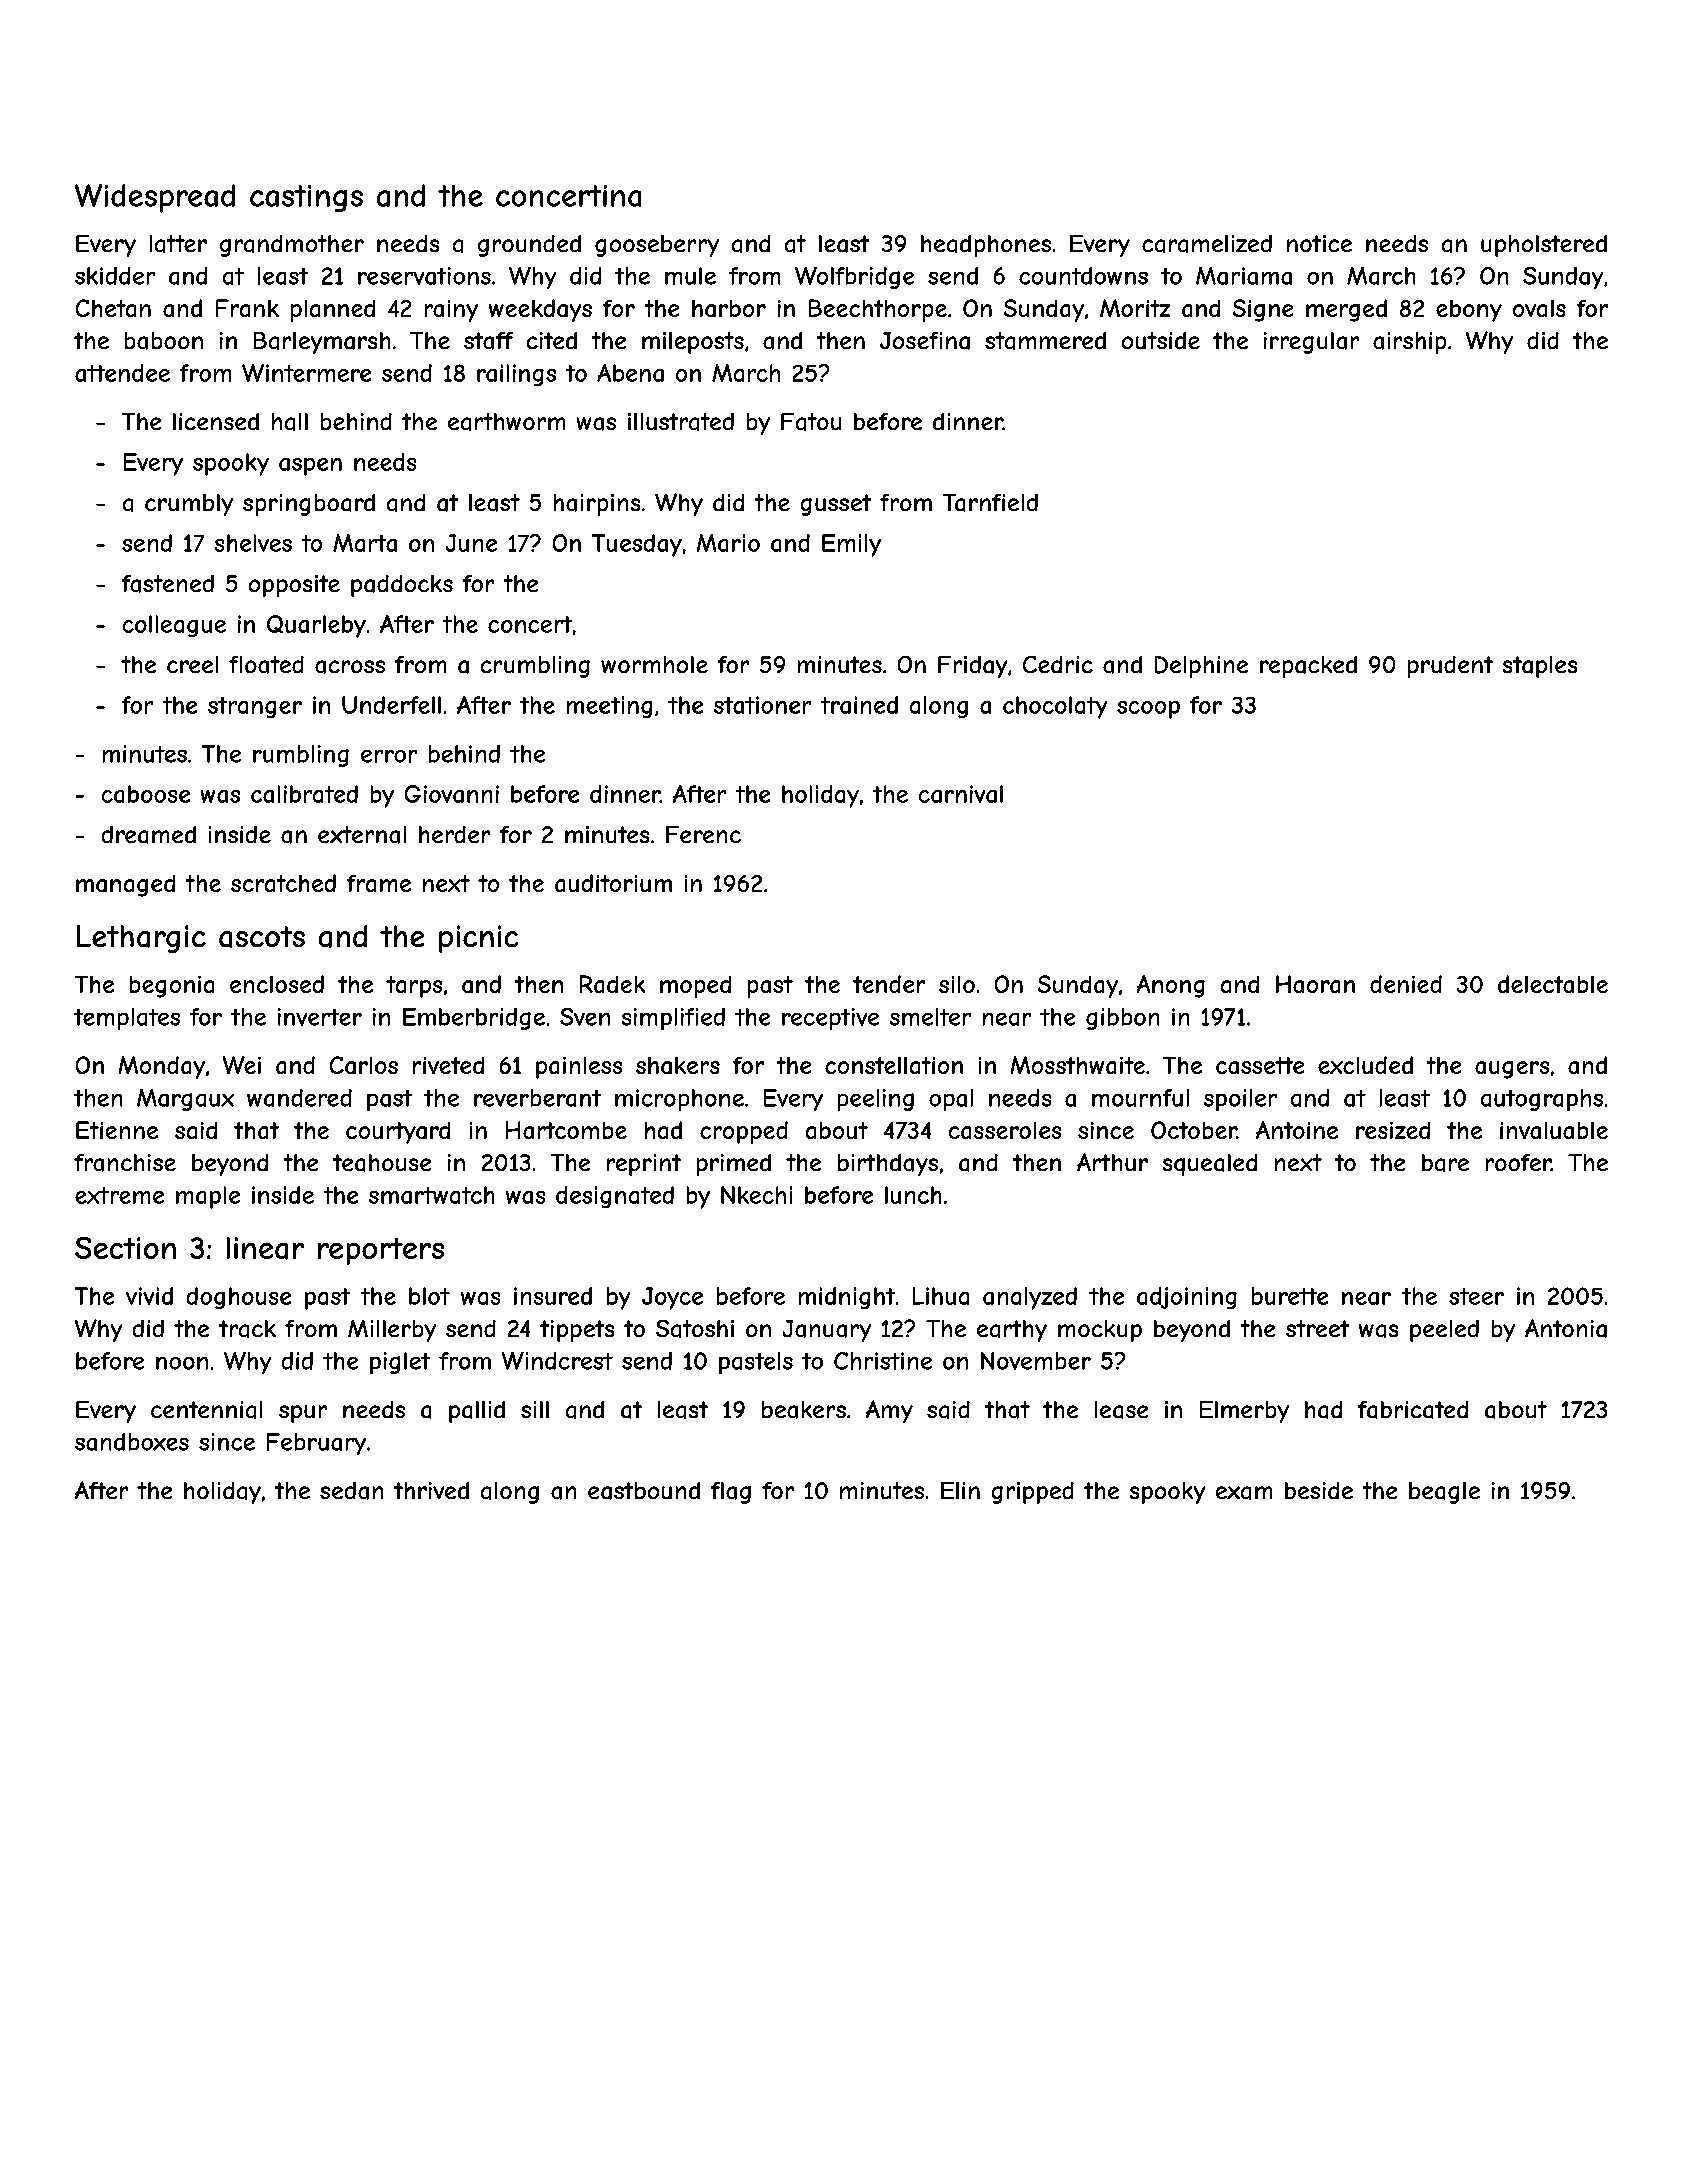  What do you see at coordinates (189, 505) in the screenshot?
I see `crumbly` at bounding box center [189, 505].
